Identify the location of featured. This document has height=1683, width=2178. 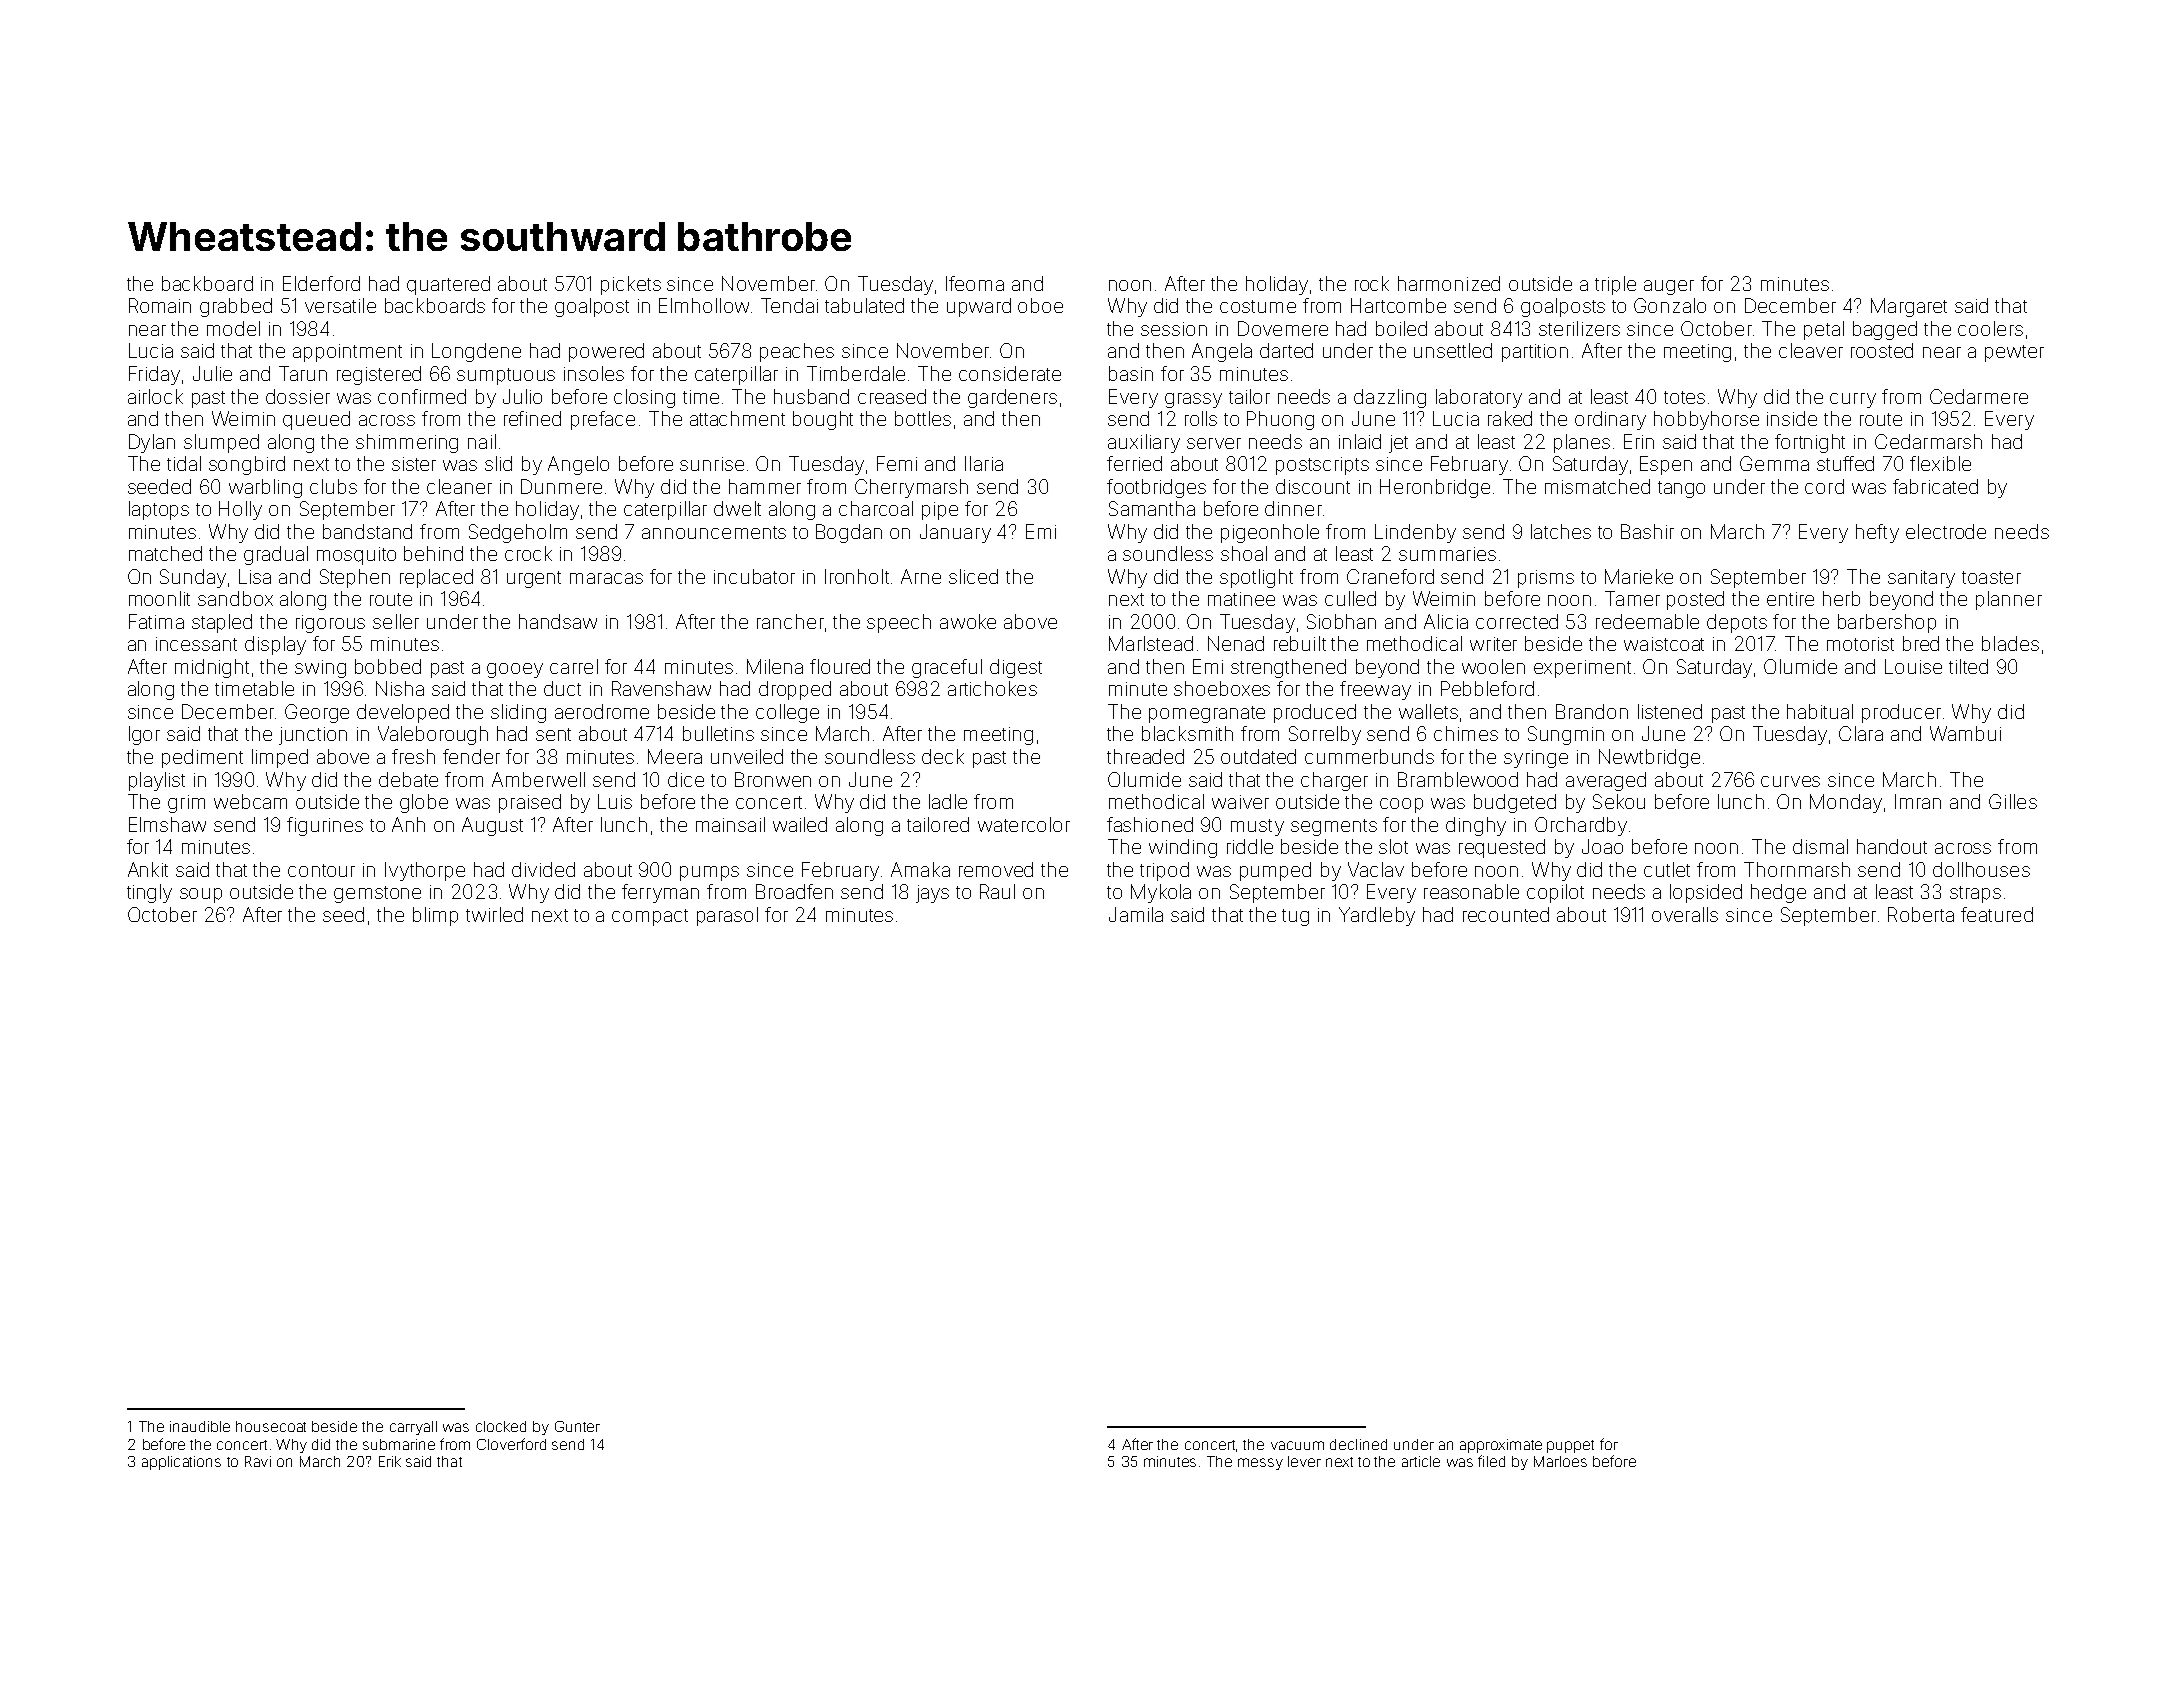
(1997, 914).
